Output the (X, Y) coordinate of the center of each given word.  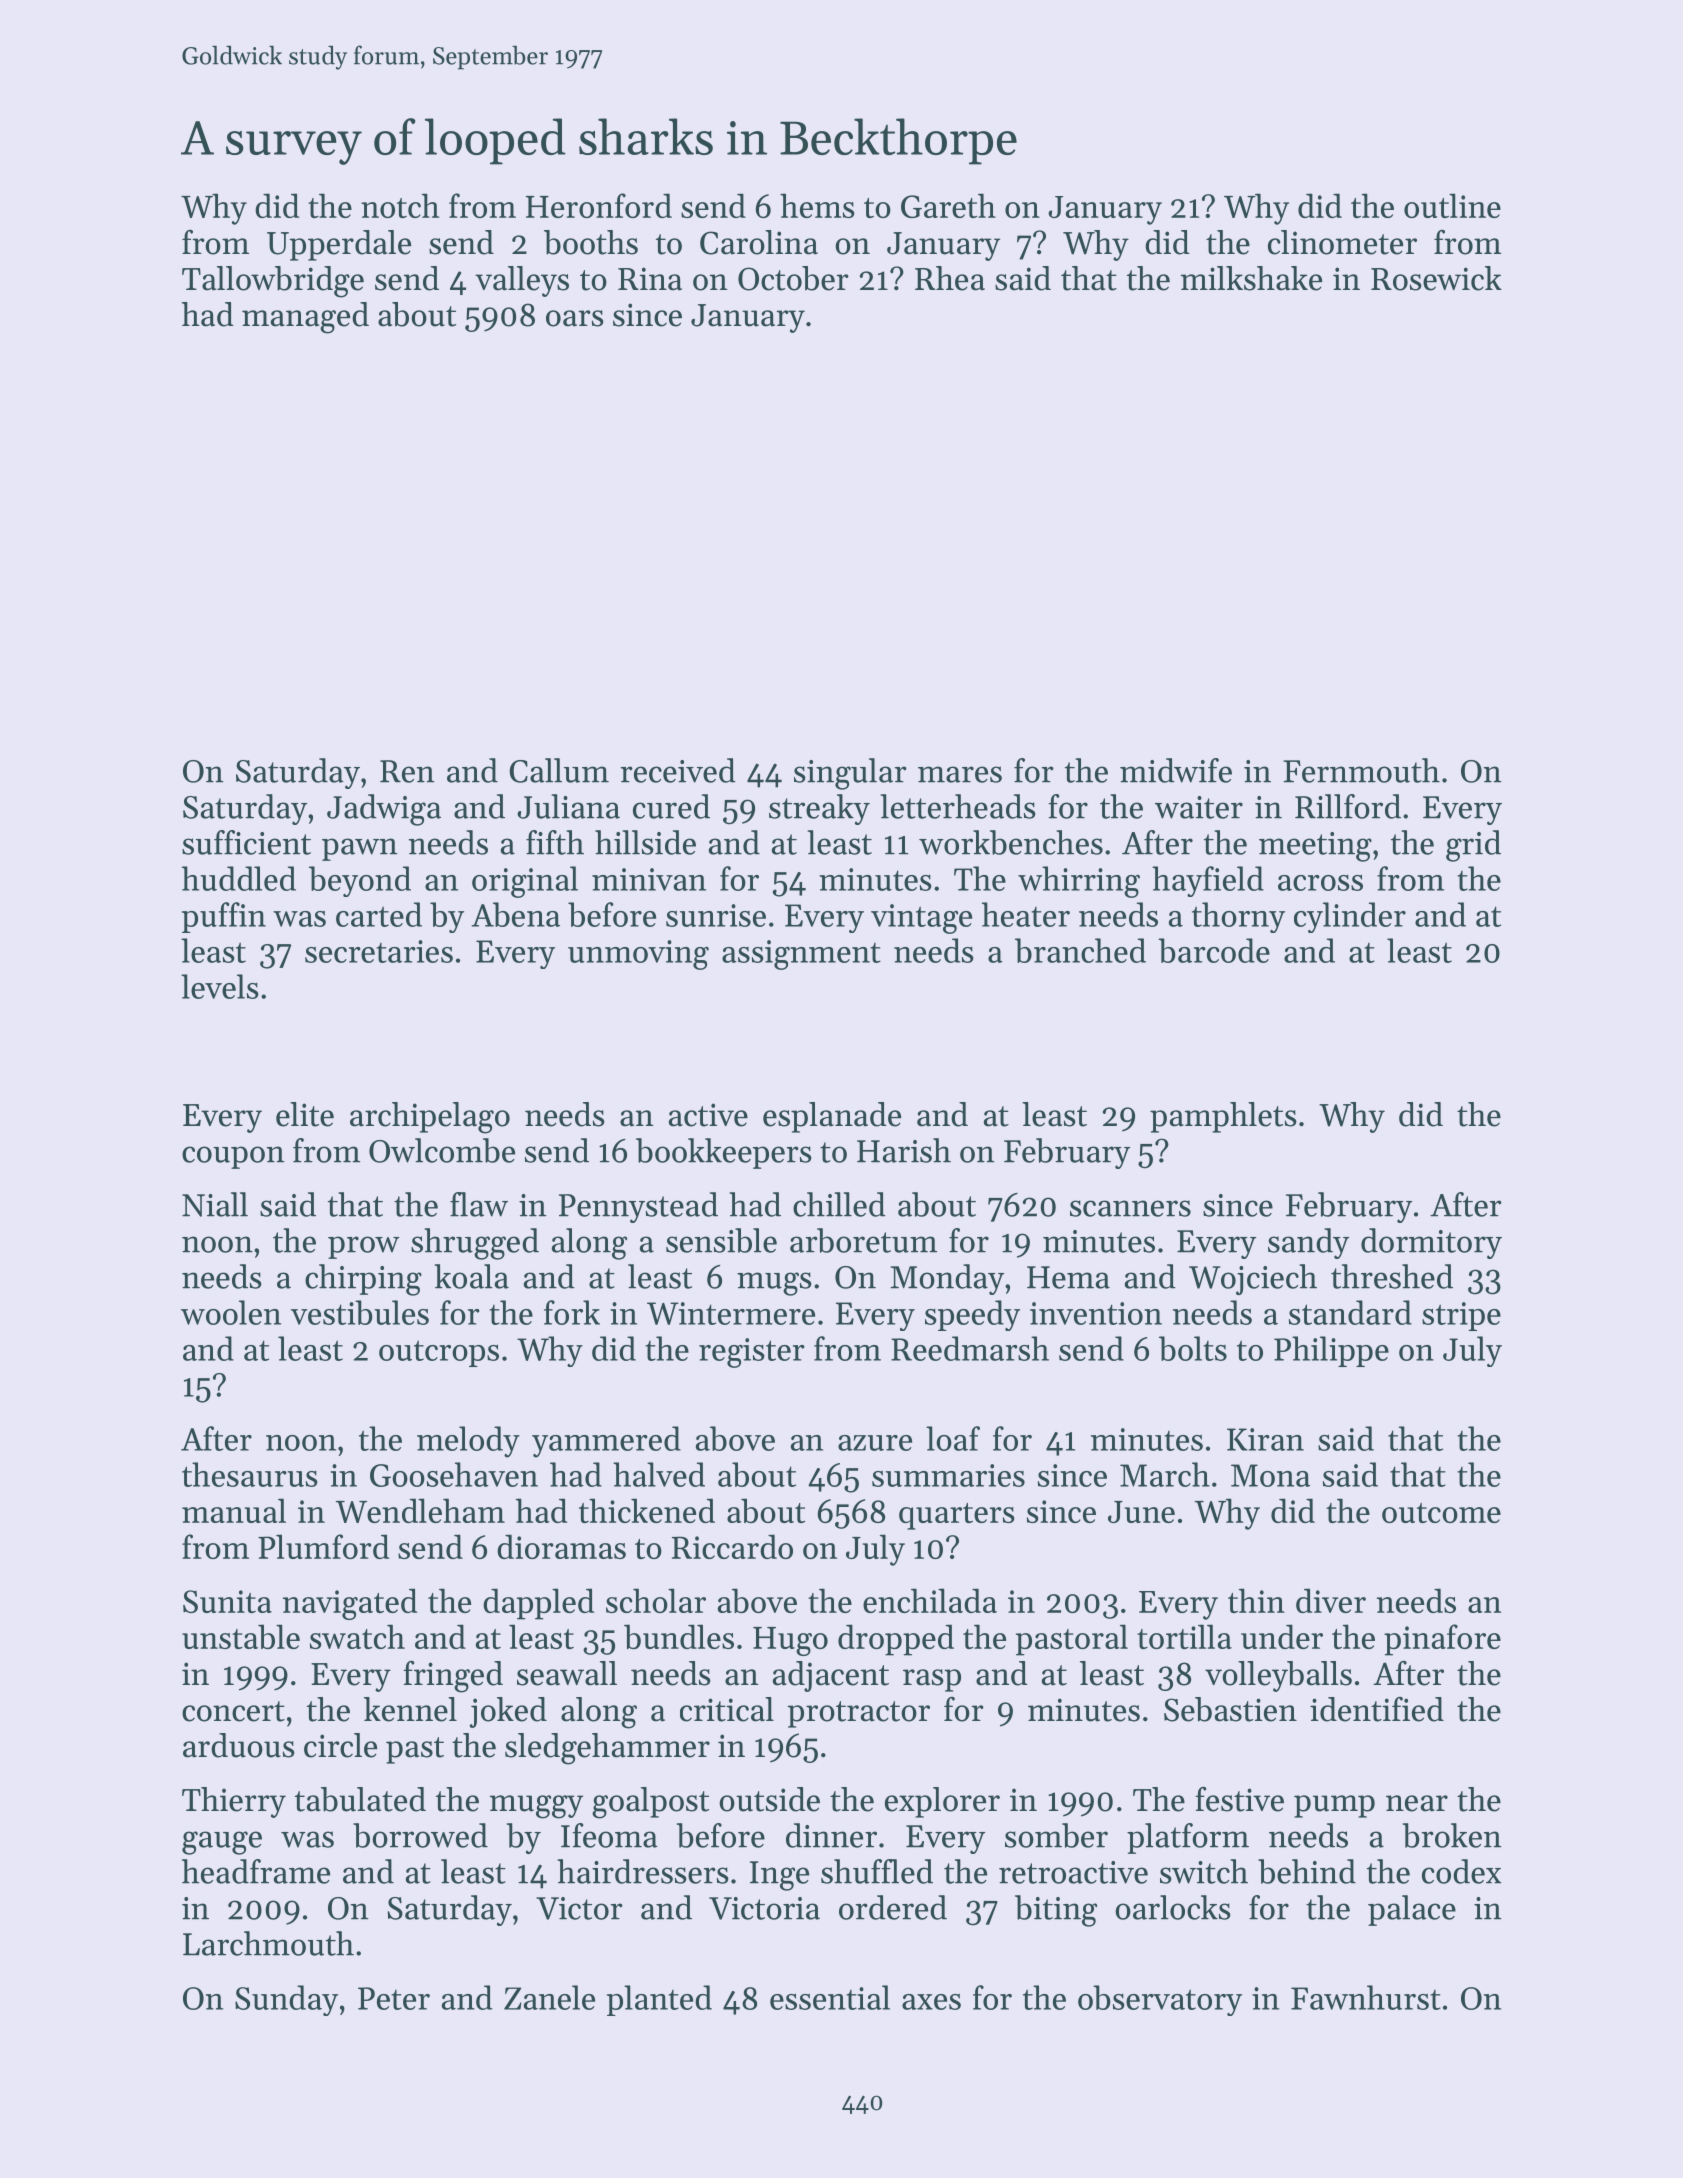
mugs (774, 1284)
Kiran (1265, 1439)
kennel (410, 1709)
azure (875, 1443)
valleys (522, 281)
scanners (1130, 1208)
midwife (1176, 770)
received (678, 770)
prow (364, 1247)
